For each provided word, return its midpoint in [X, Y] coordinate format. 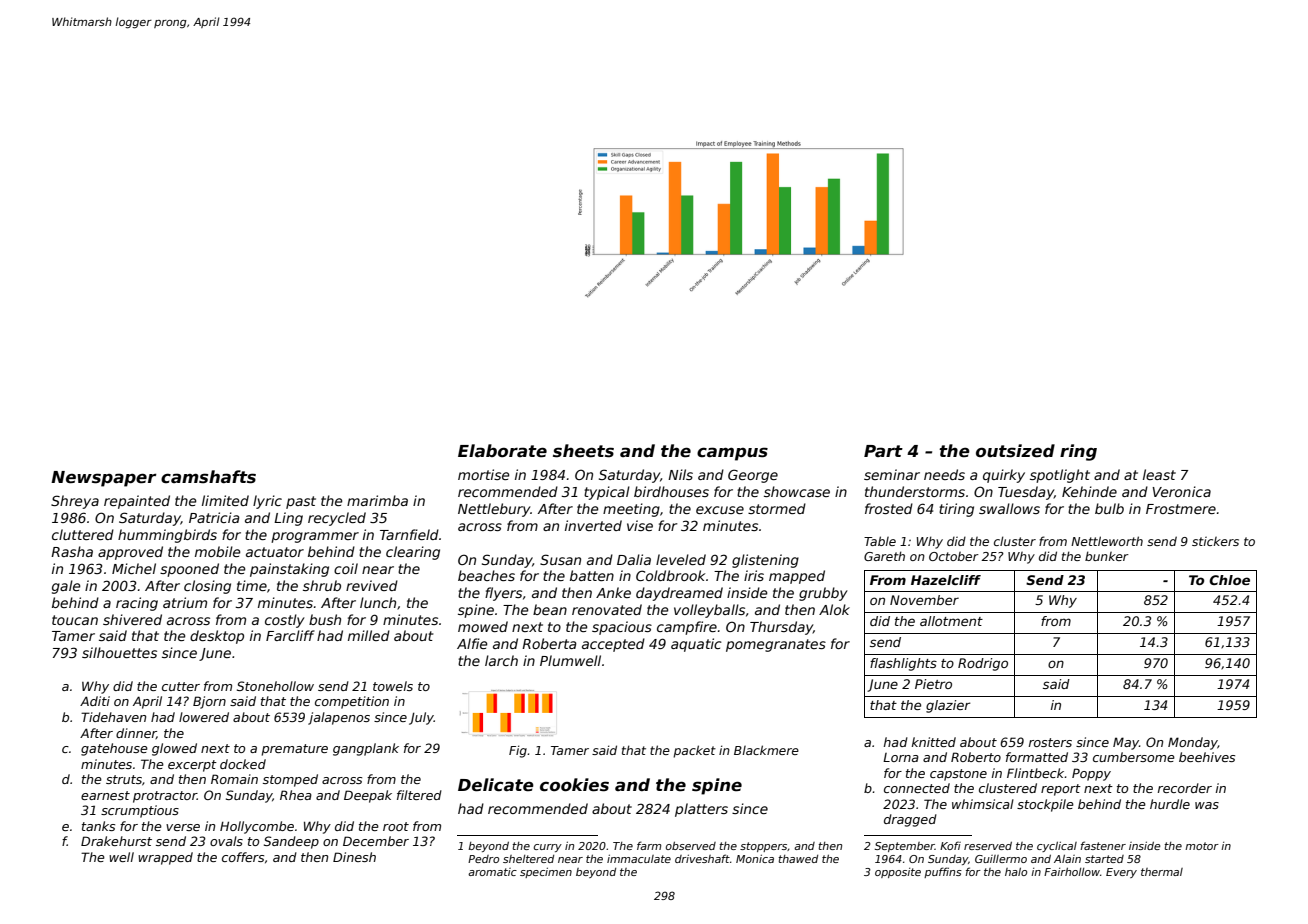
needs [944, 474]
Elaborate [502, 450]
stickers [1215, 541]
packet [694, 751]
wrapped [165, 858]
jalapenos [339, 718]
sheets [583, 451]
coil [346, 568]
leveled [681, 559]
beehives [1207, 757]
